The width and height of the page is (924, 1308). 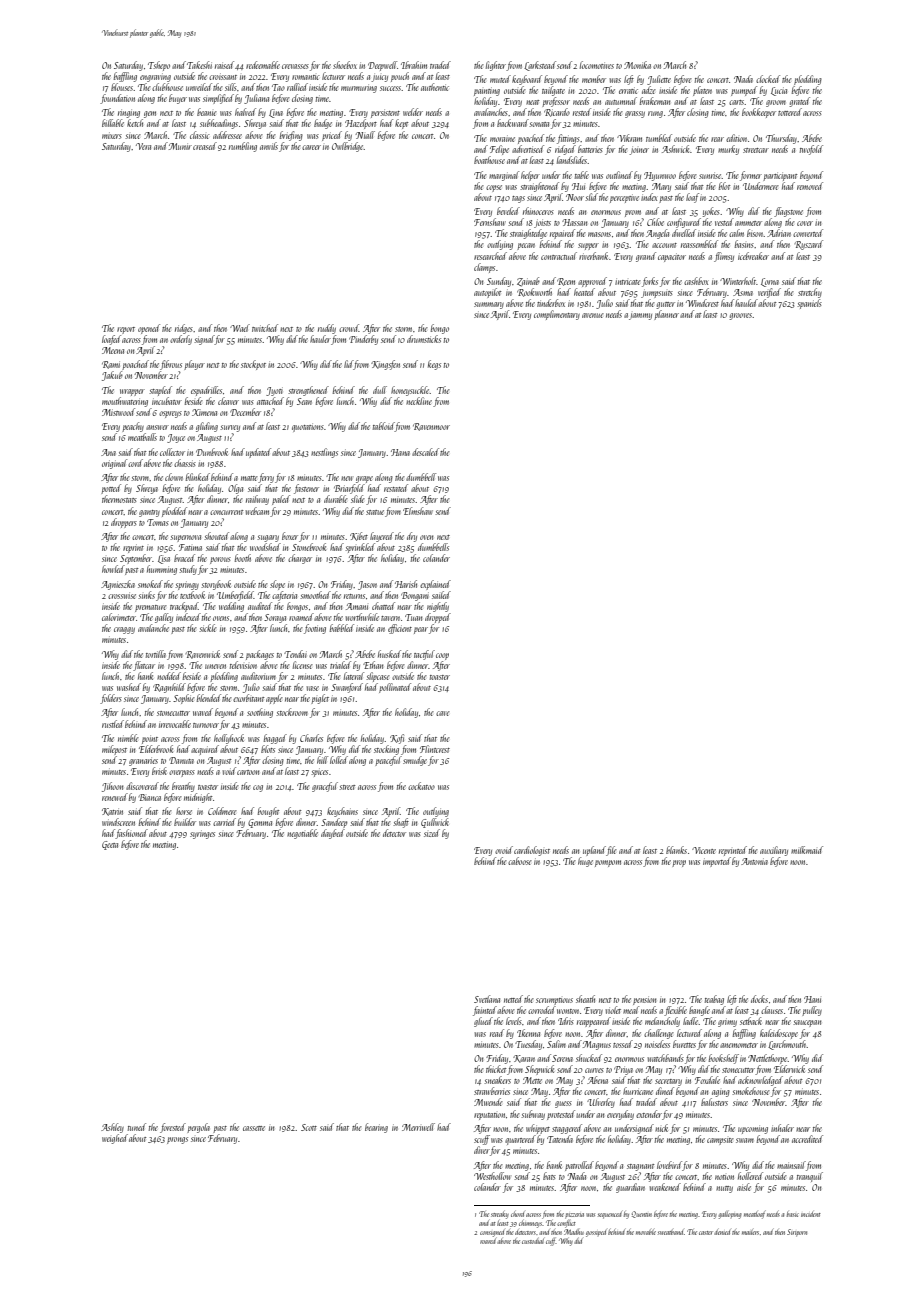 I want to click on gutter, so click(x=665, y=305).
